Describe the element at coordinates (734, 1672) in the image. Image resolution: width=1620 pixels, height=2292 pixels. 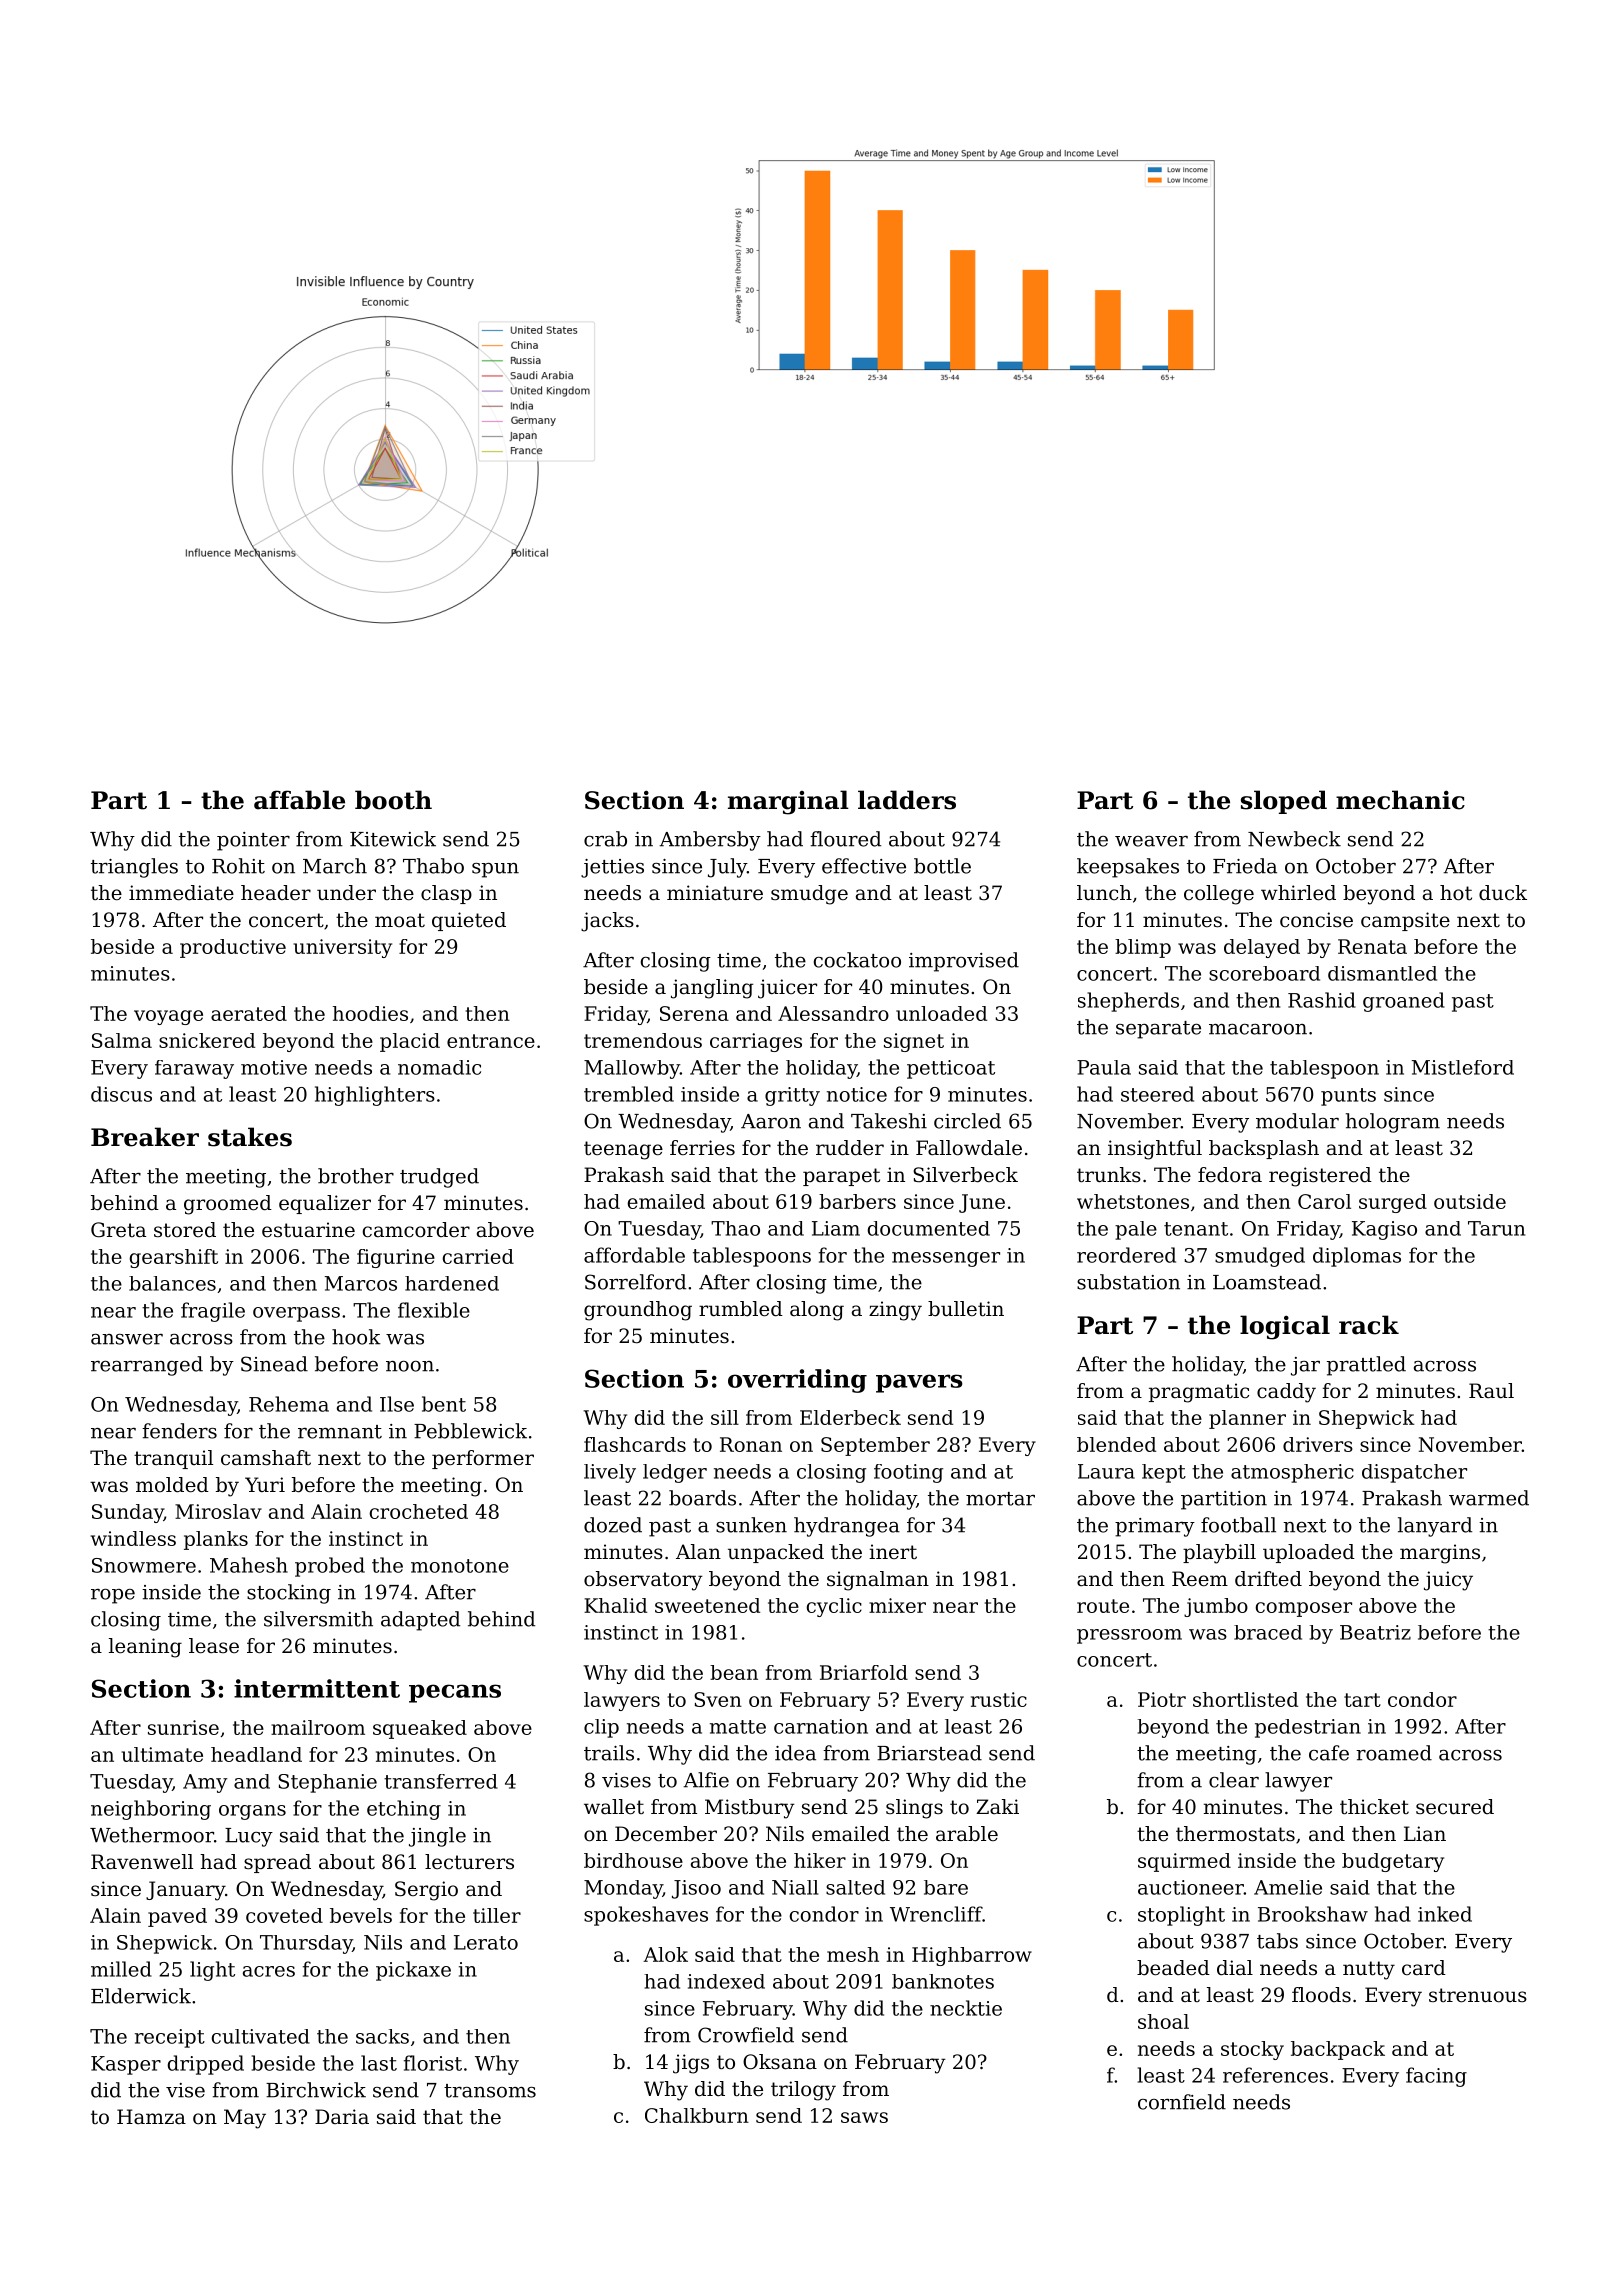
I see `bean` at that location.
